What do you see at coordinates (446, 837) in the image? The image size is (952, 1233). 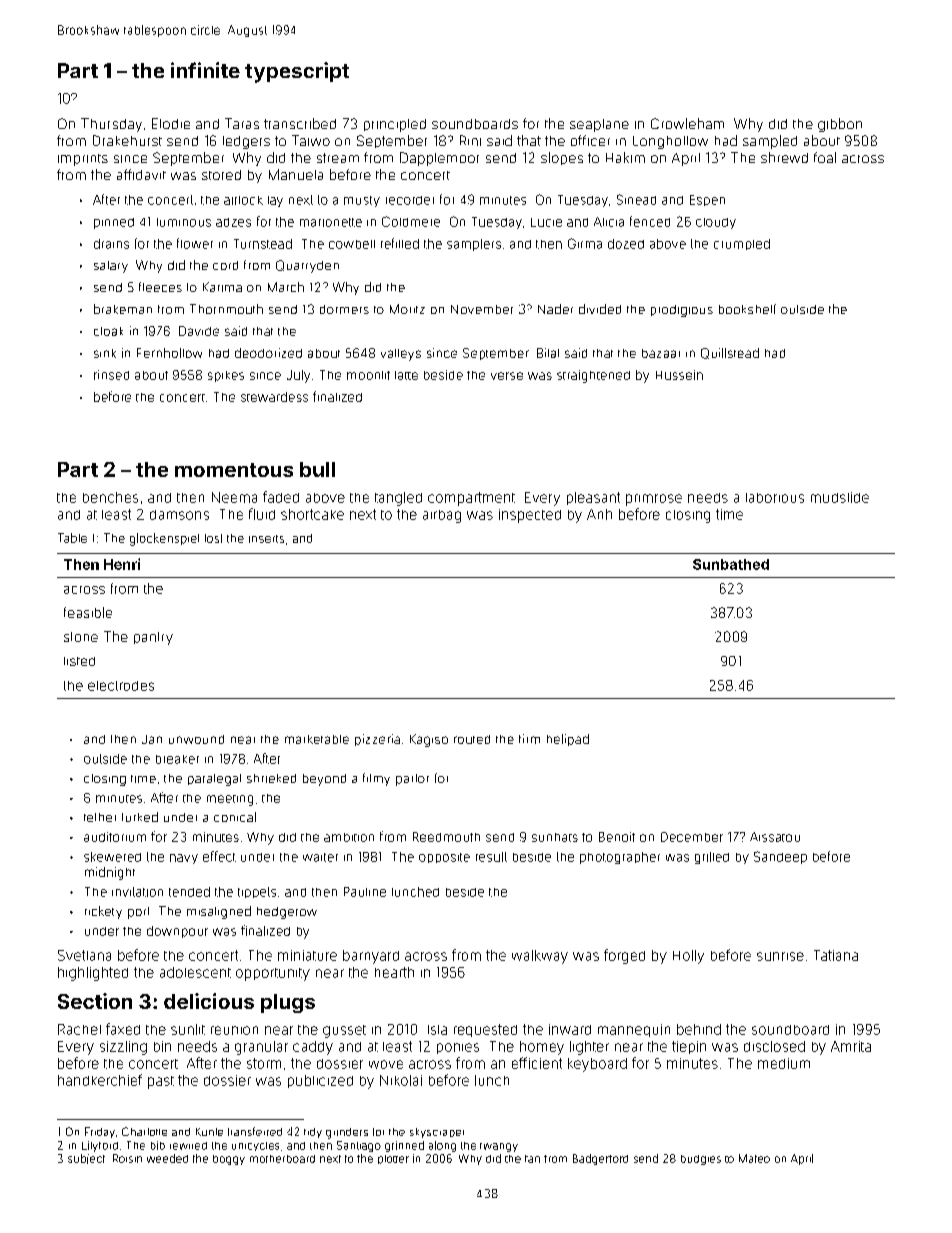 I see `Reedmouth` at bounding box center [446, 837].
